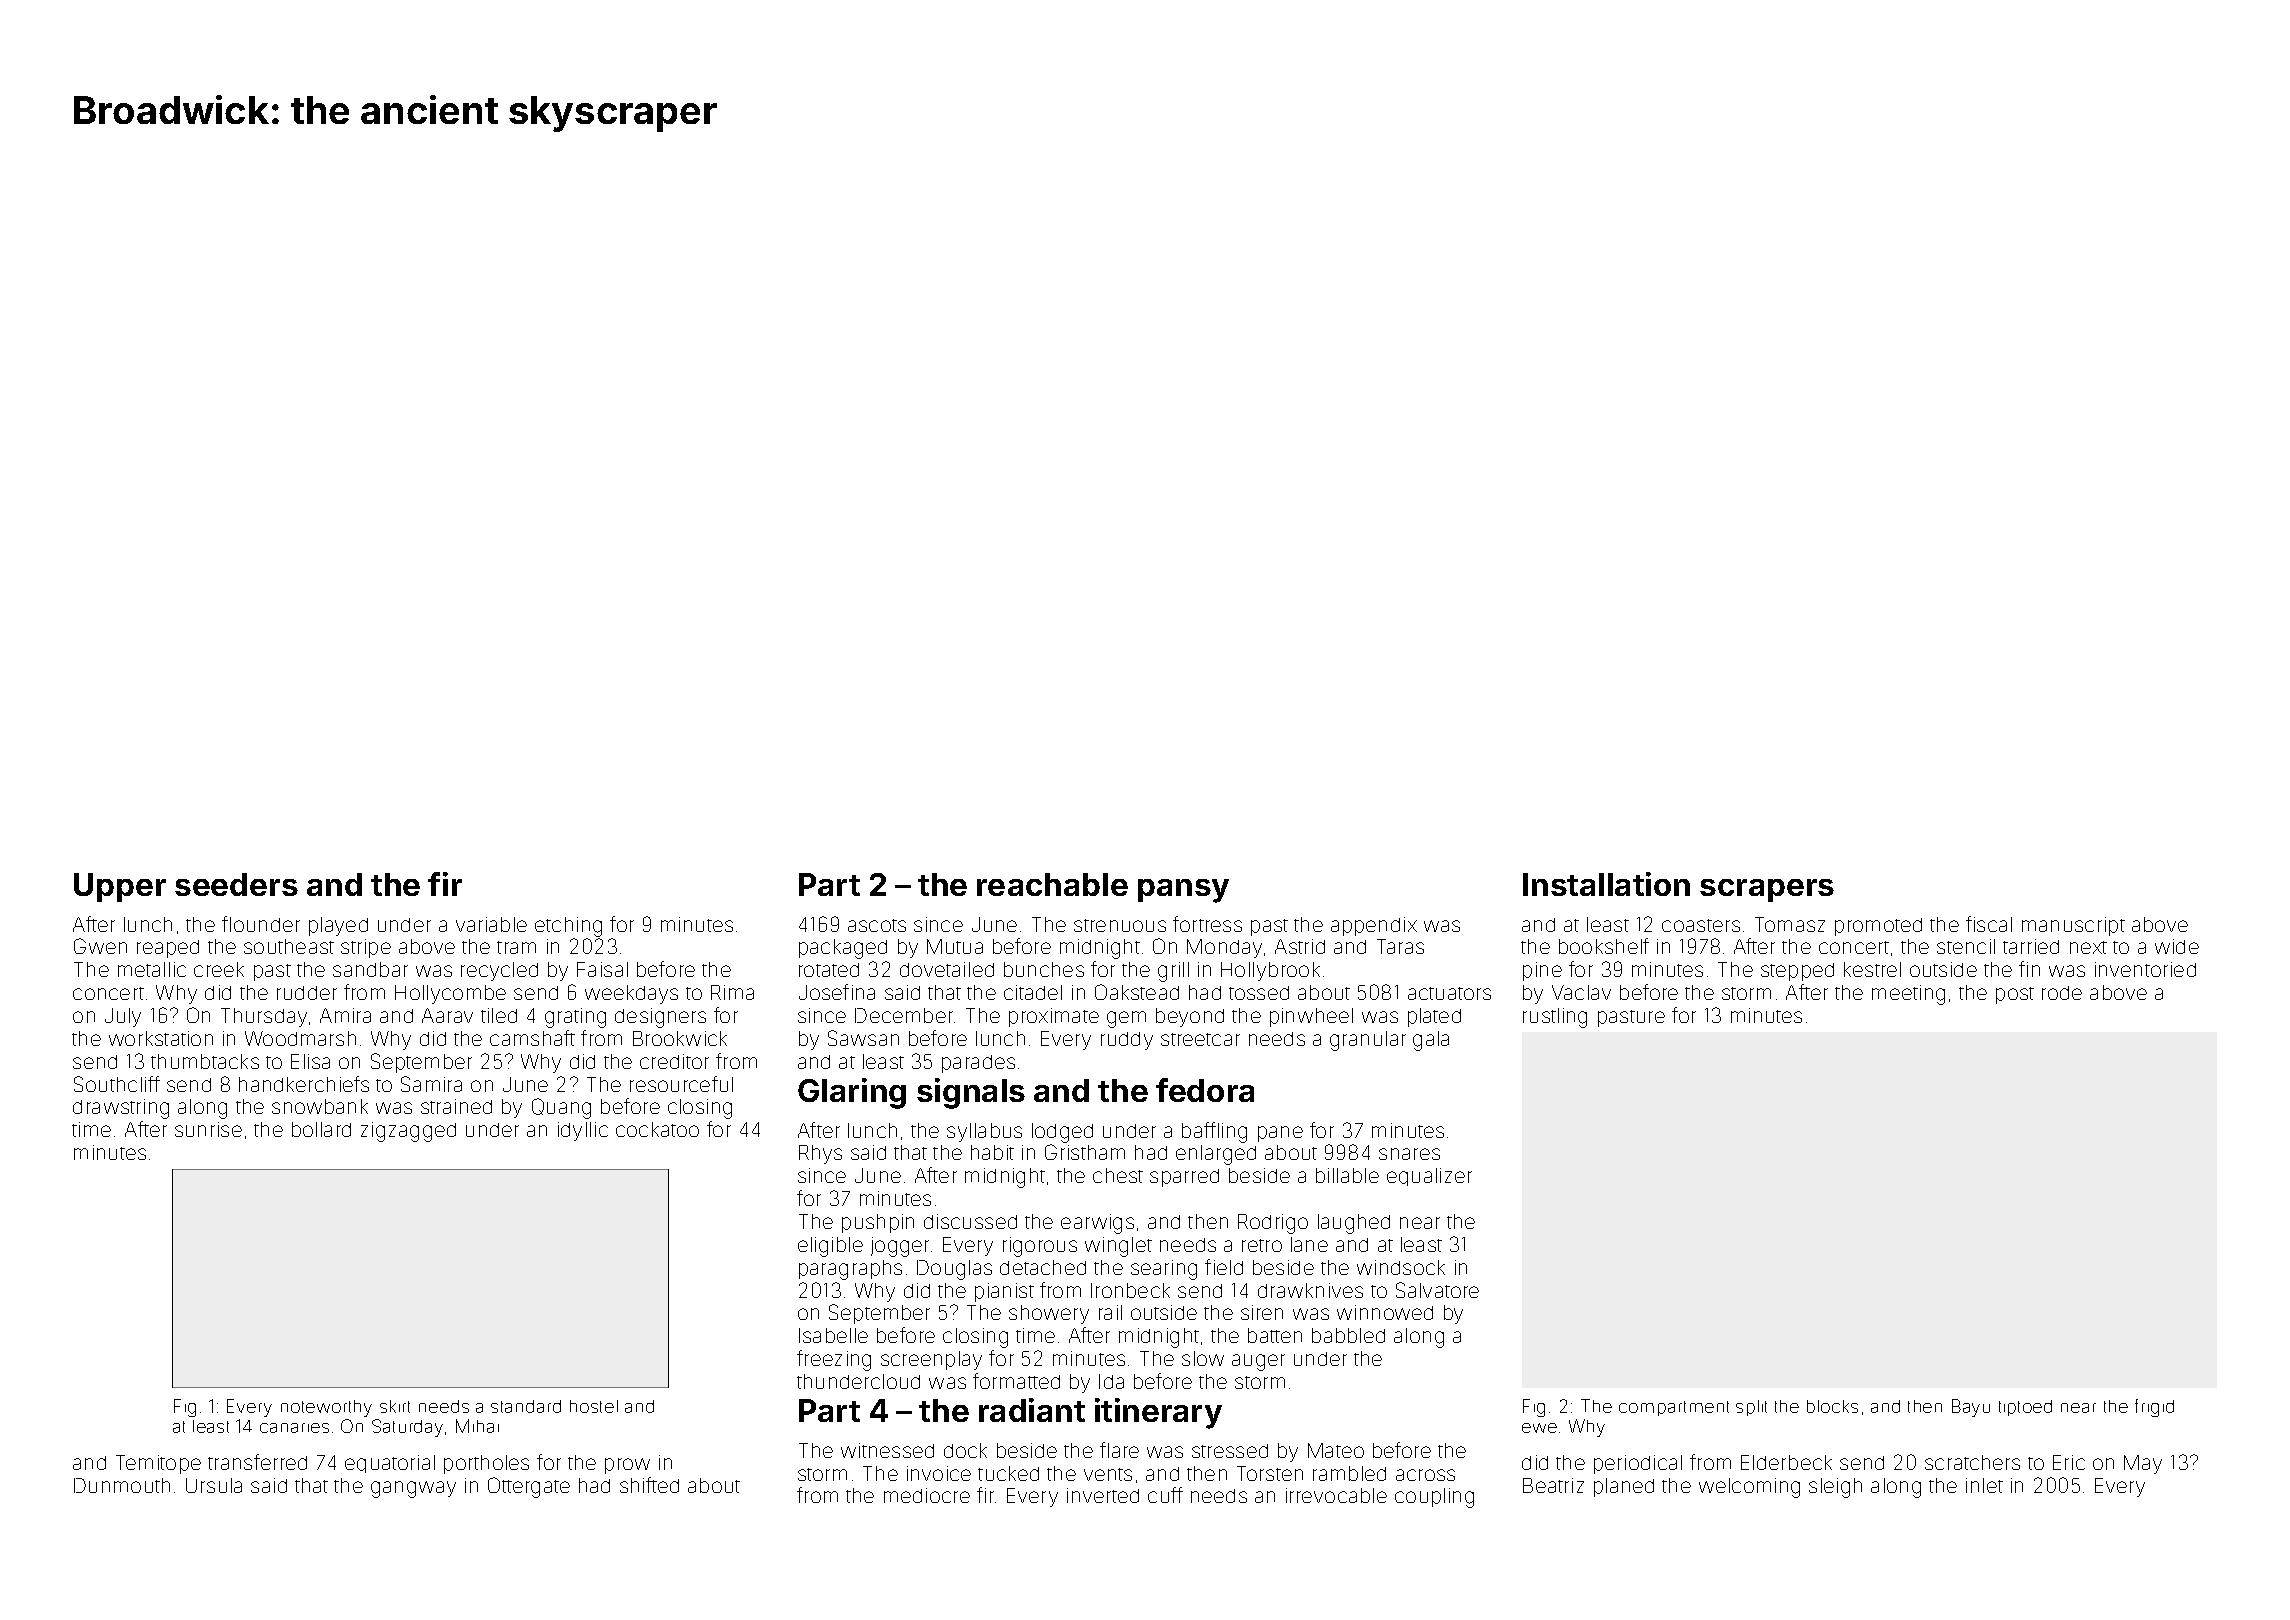 This document has height=1620, width=2290. What do you see at coordinates (1971, 1408) in the document?
I see `Bayu` at bounding box center [1971, 1408].
